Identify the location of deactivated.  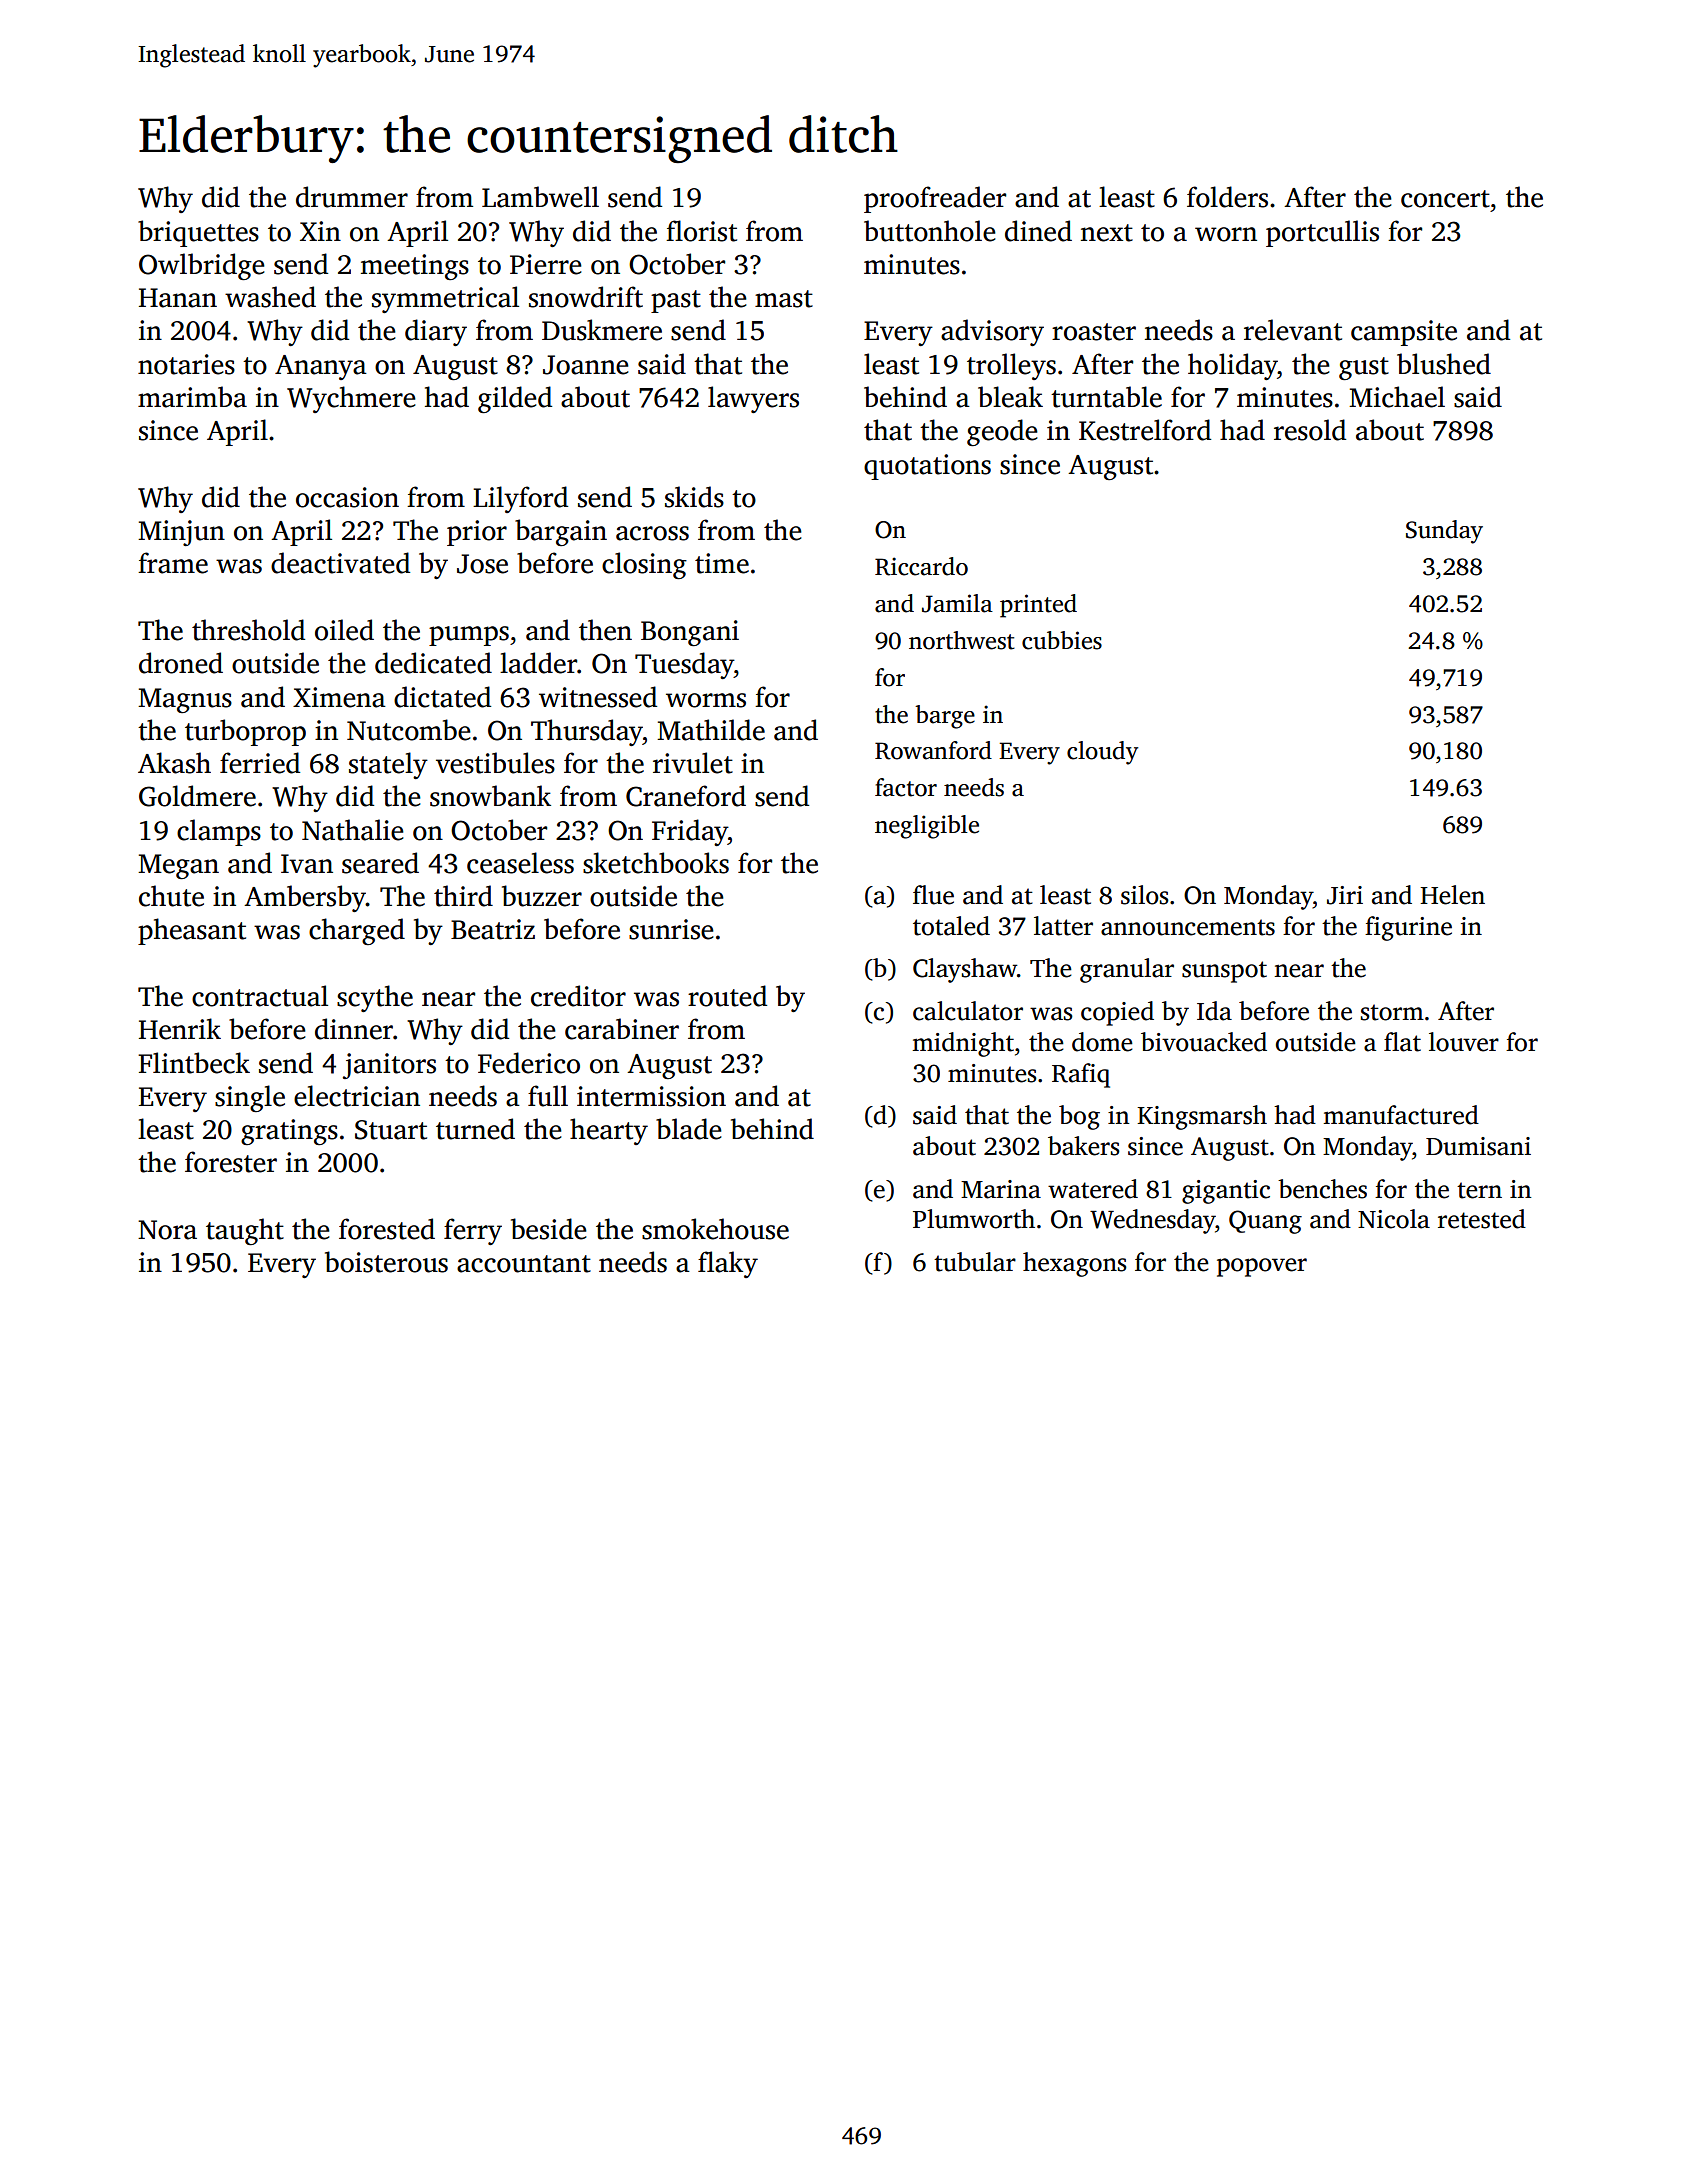
(340, 563).
